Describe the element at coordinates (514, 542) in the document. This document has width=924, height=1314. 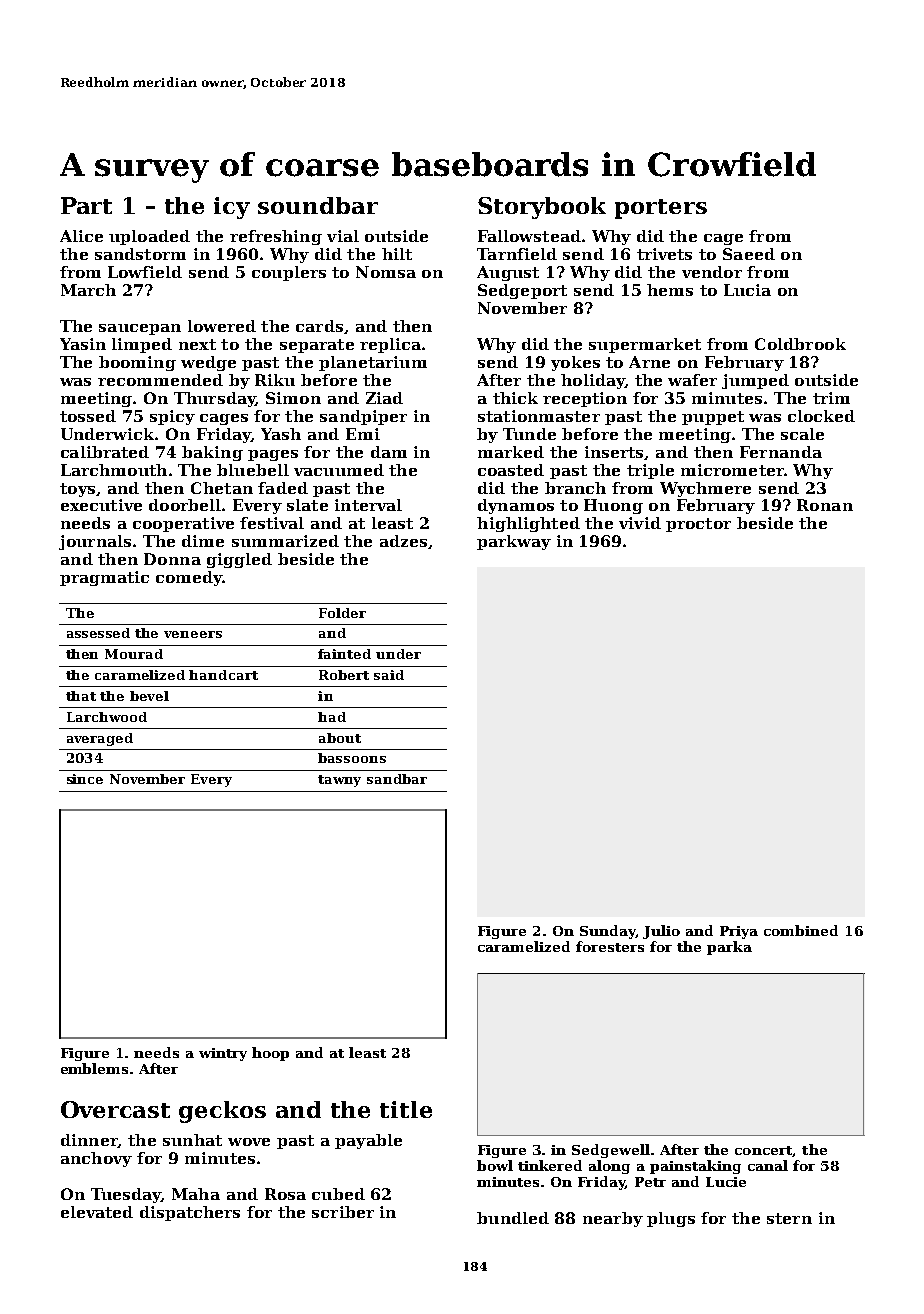
I see `parkway` at that location.
